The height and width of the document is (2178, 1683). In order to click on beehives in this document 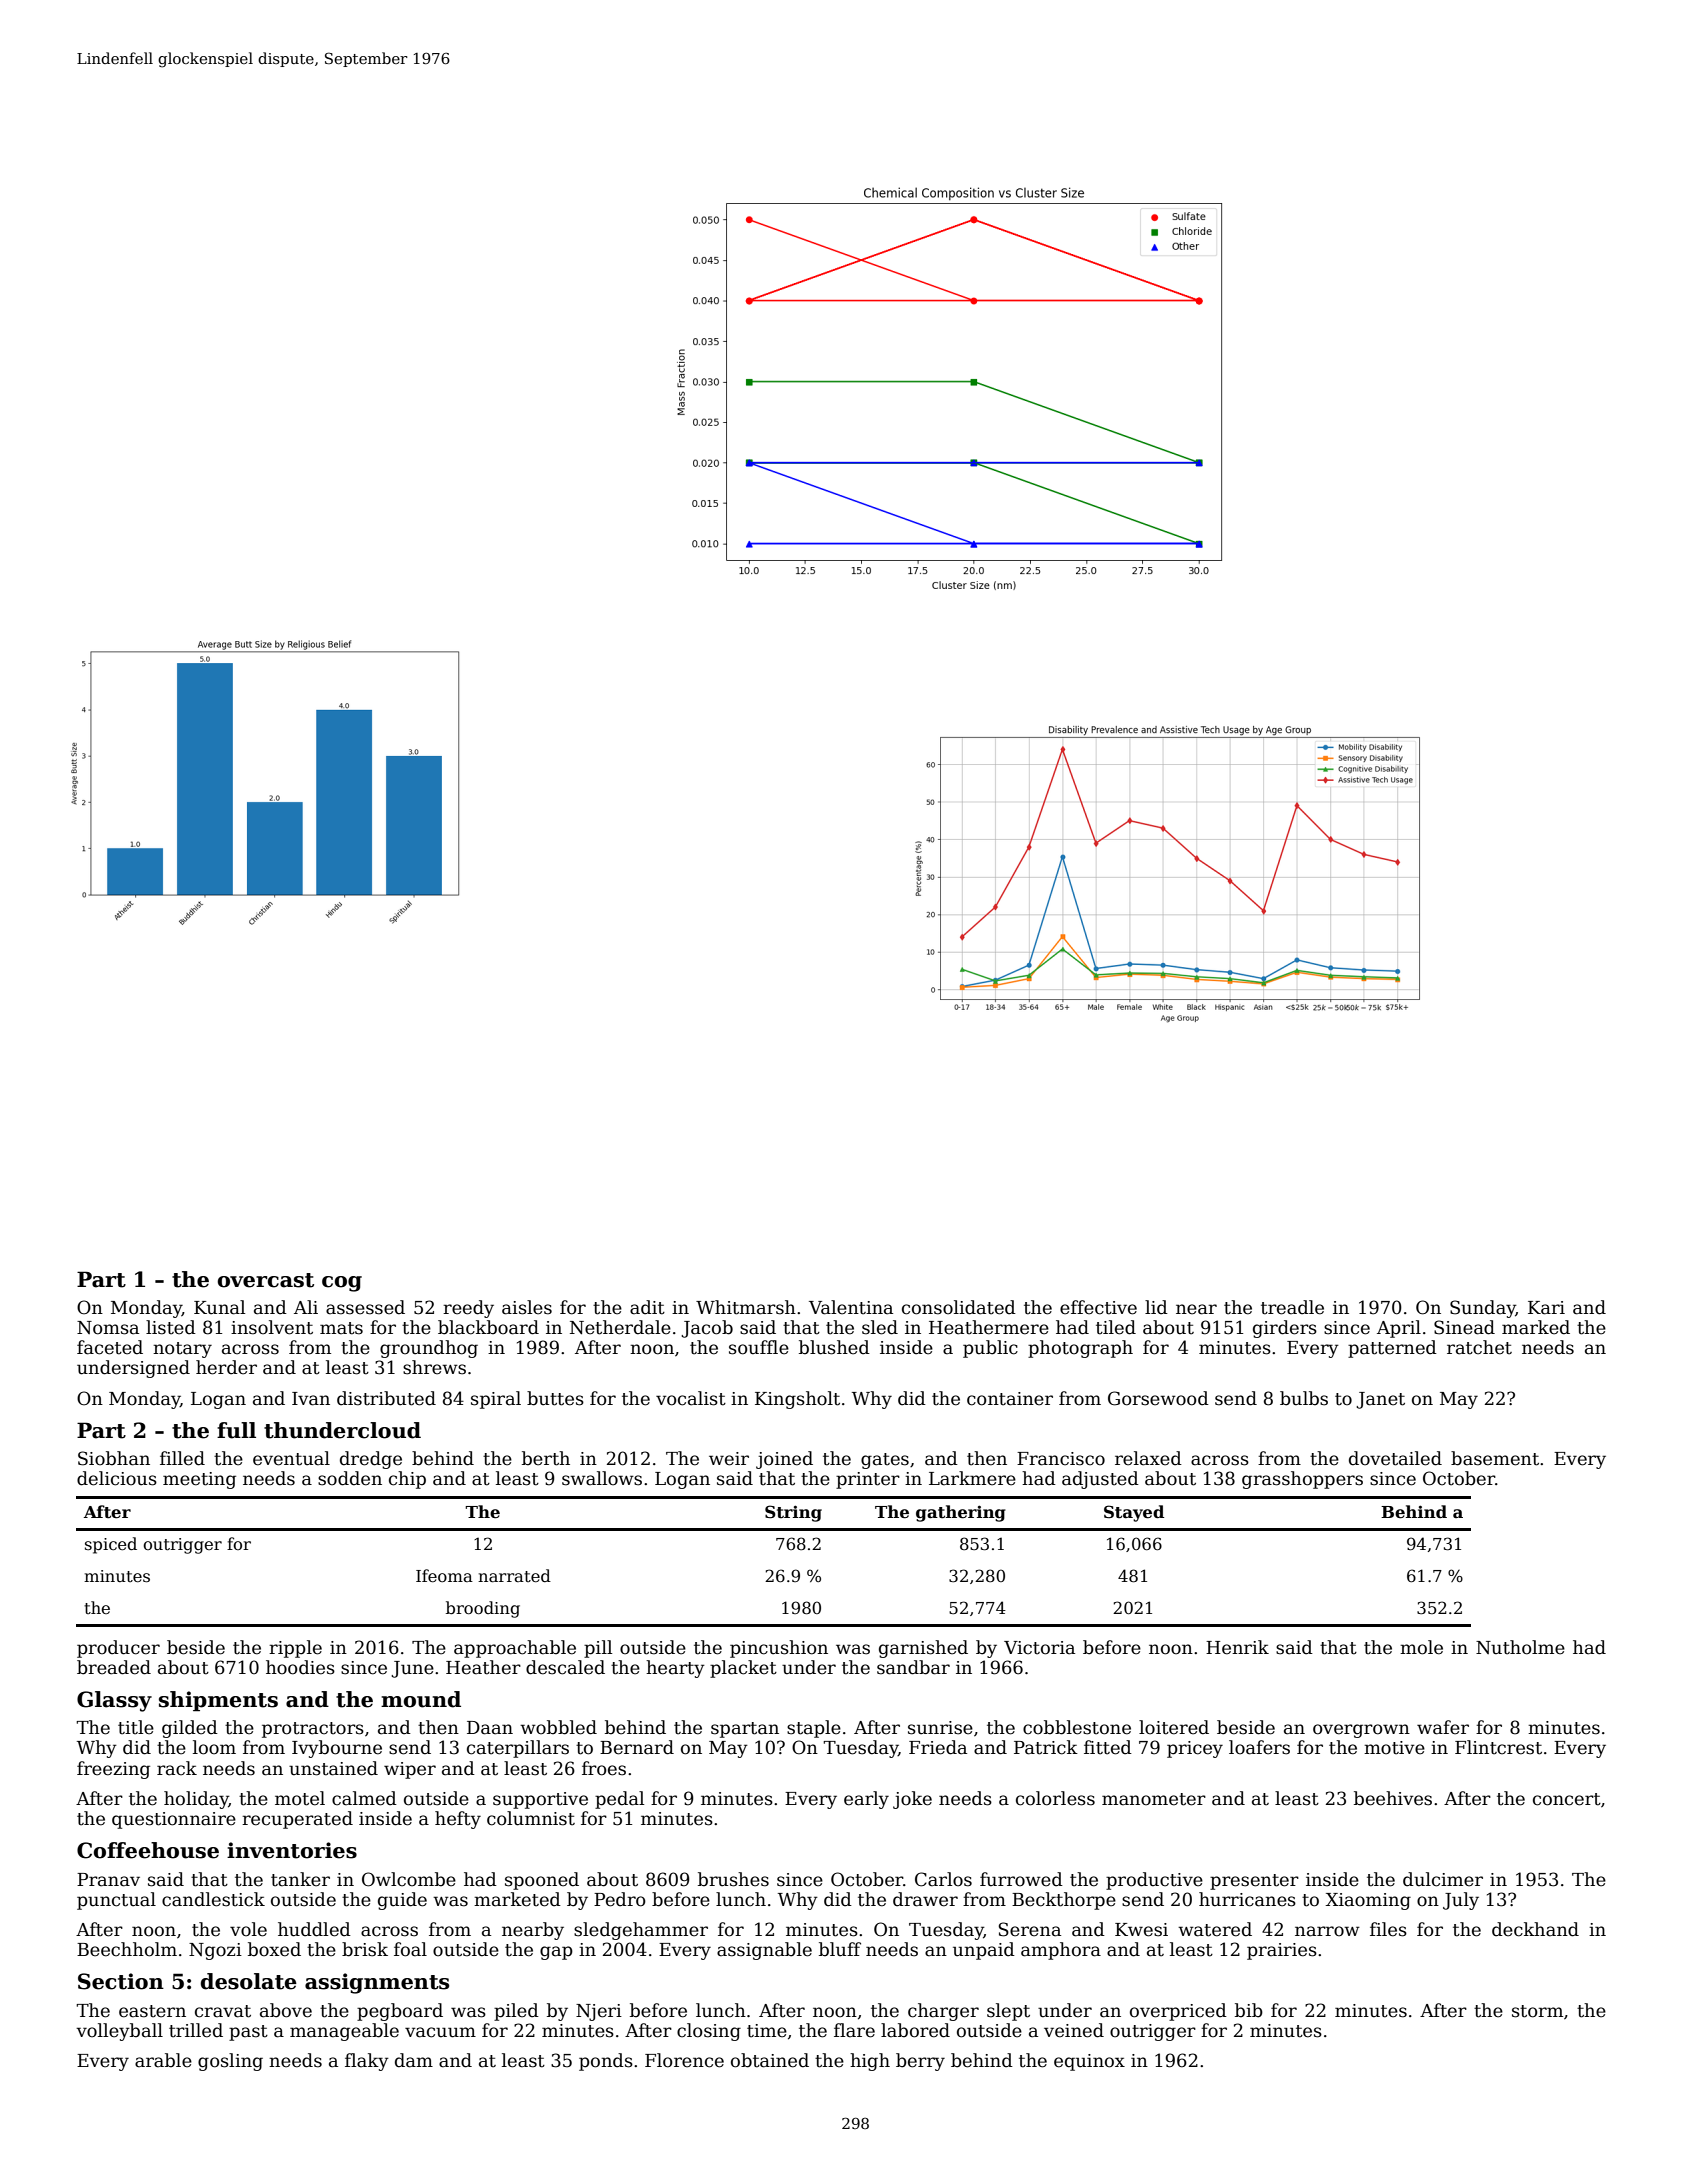, I will do `click(1393, 1798)`.
